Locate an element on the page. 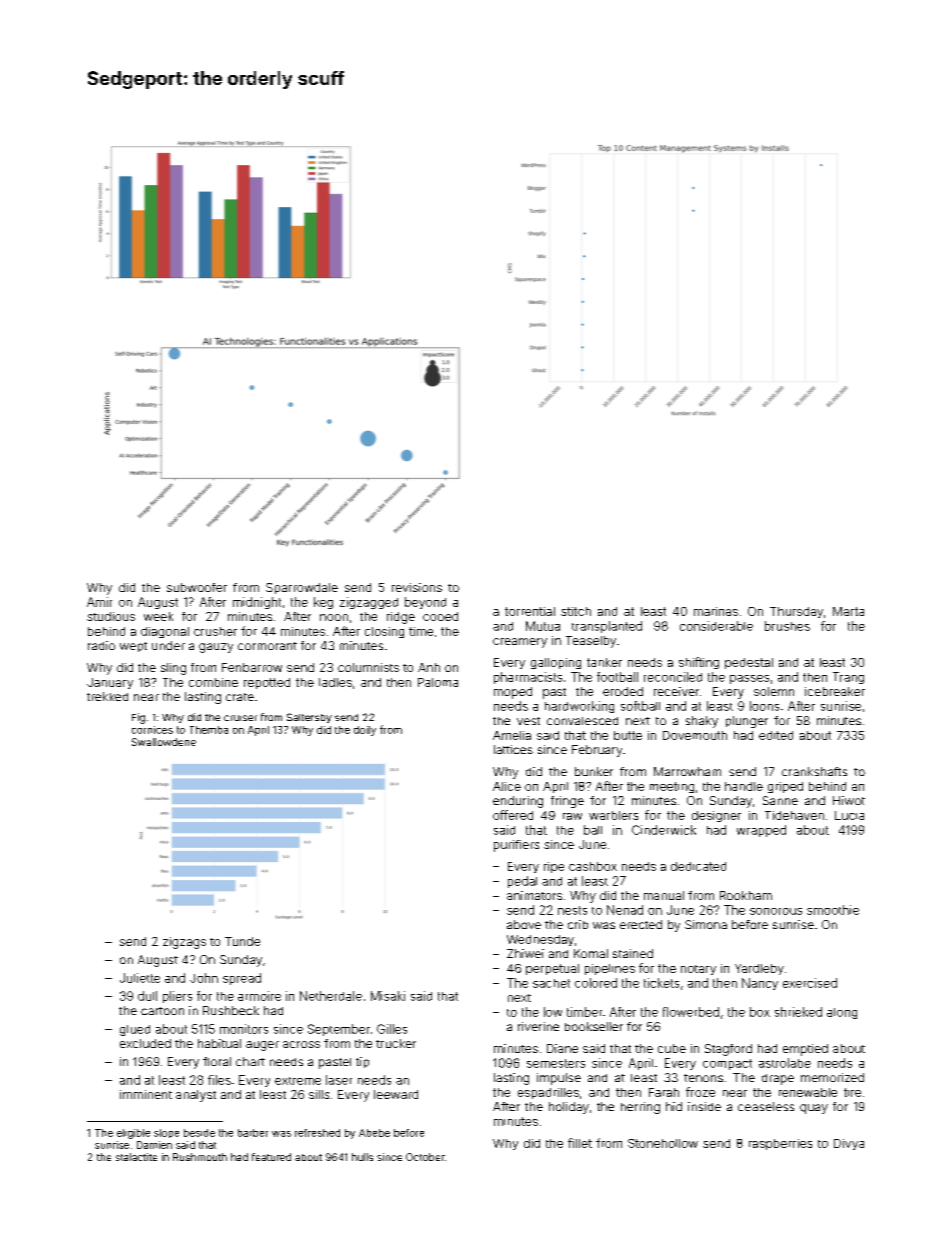 This document has width=952, height=1233. zigzags is located at coordinates (184, 943).
